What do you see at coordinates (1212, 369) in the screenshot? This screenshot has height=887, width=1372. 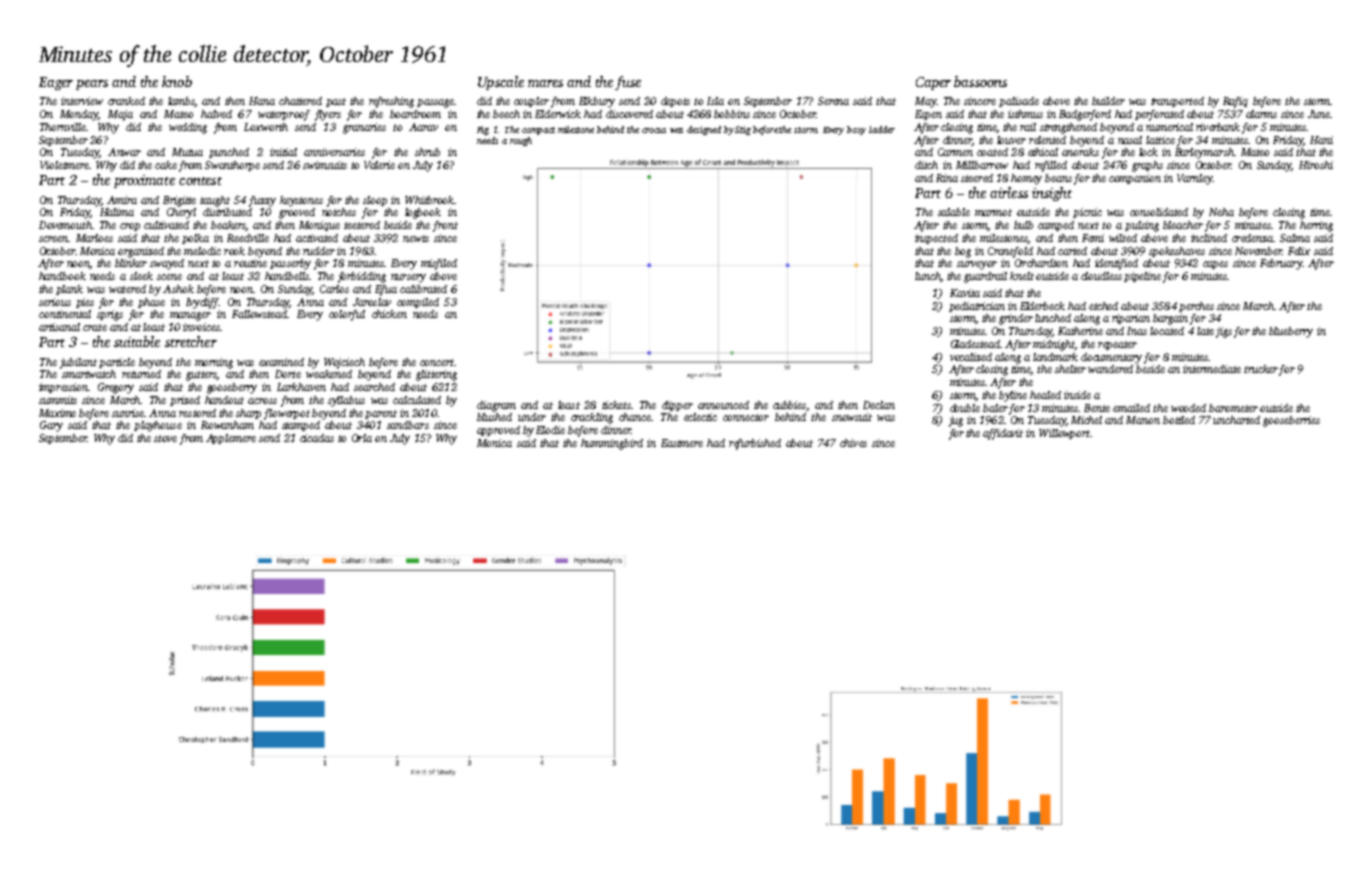 I see `intermediate` at bounding box center [1212, 369].
